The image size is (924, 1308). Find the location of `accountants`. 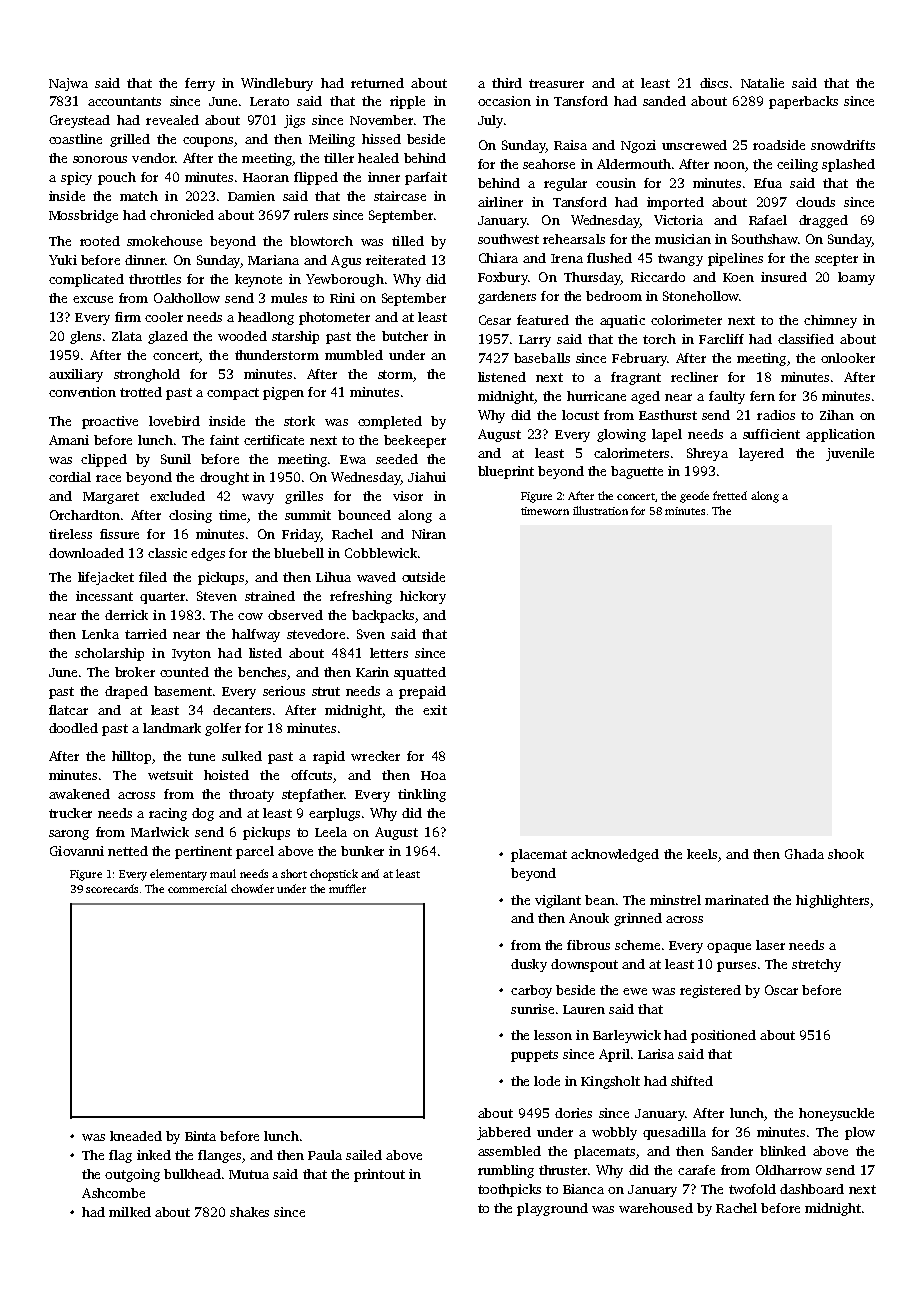

accountants is located at coordinates (124, 101).
